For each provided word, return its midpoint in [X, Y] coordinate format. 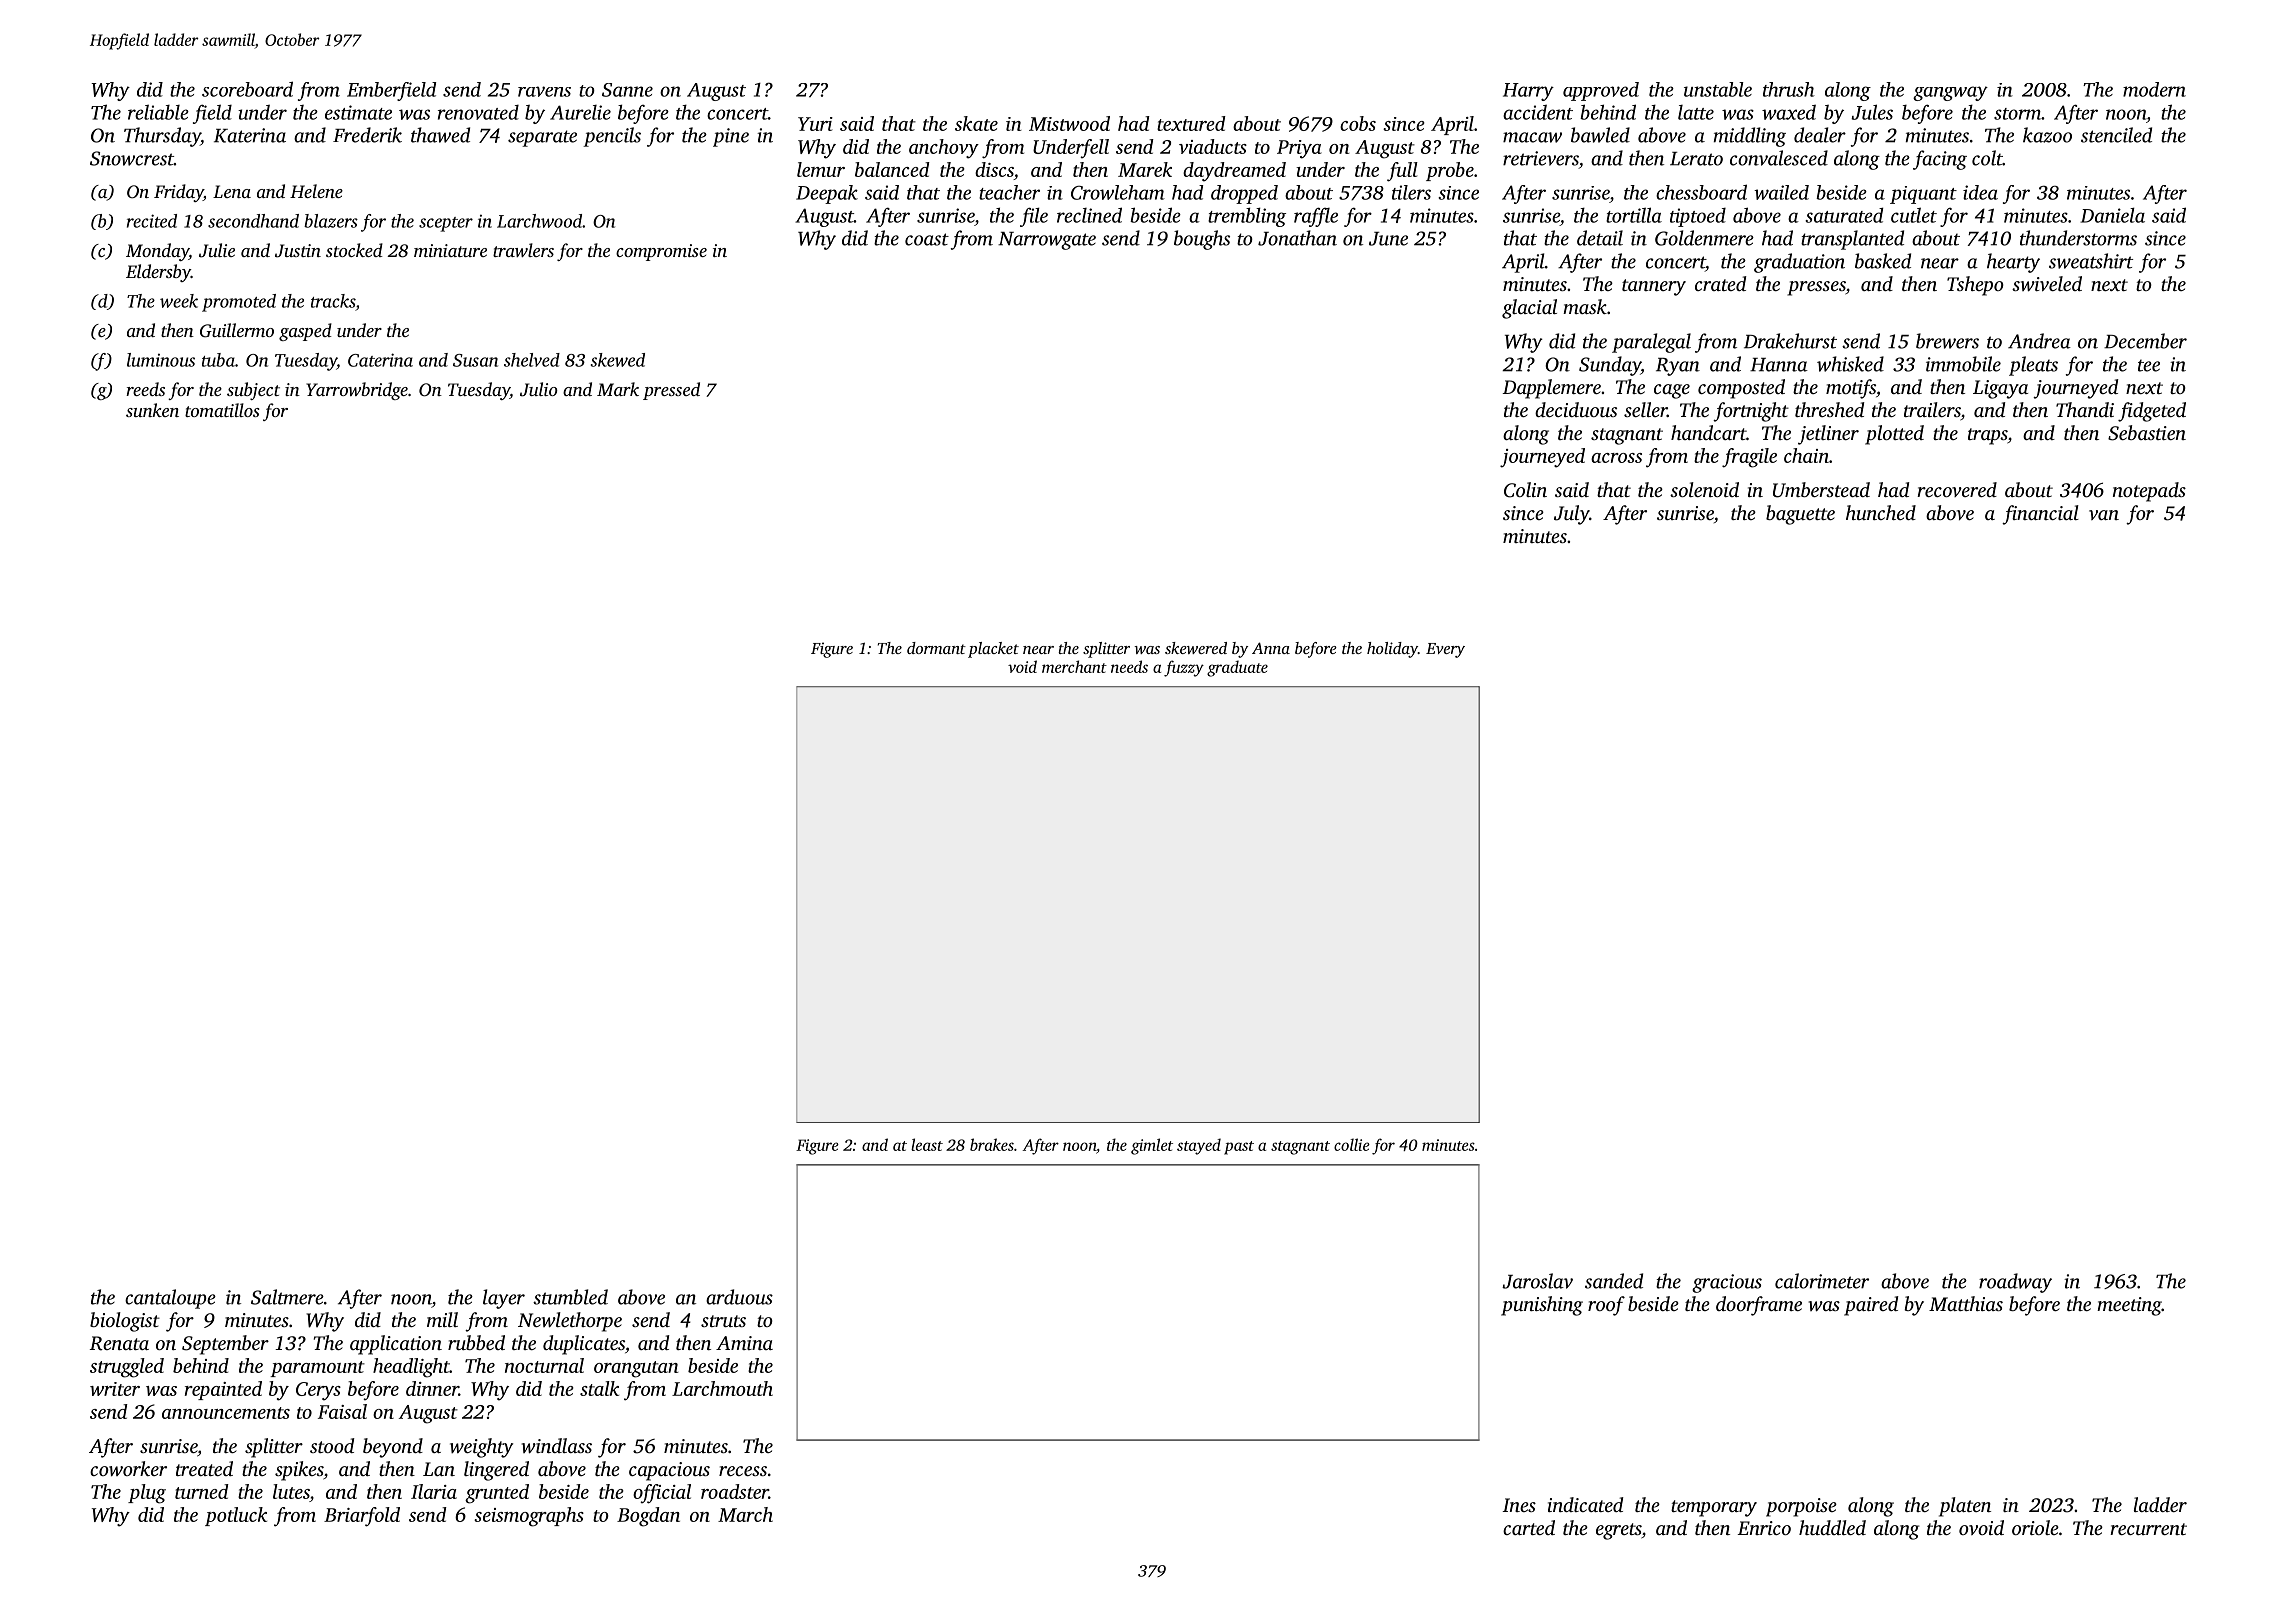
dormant [936, 648]
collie [1352, 1144]
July [1571, 515]
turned [202, 1491]
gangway [1950, 93]
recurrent [2148, 1529]
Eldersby [158, 273]
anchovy [944, 149]
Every [1445, 650]
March [745, 1514]
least [927, 1144]
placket [993, 650]
